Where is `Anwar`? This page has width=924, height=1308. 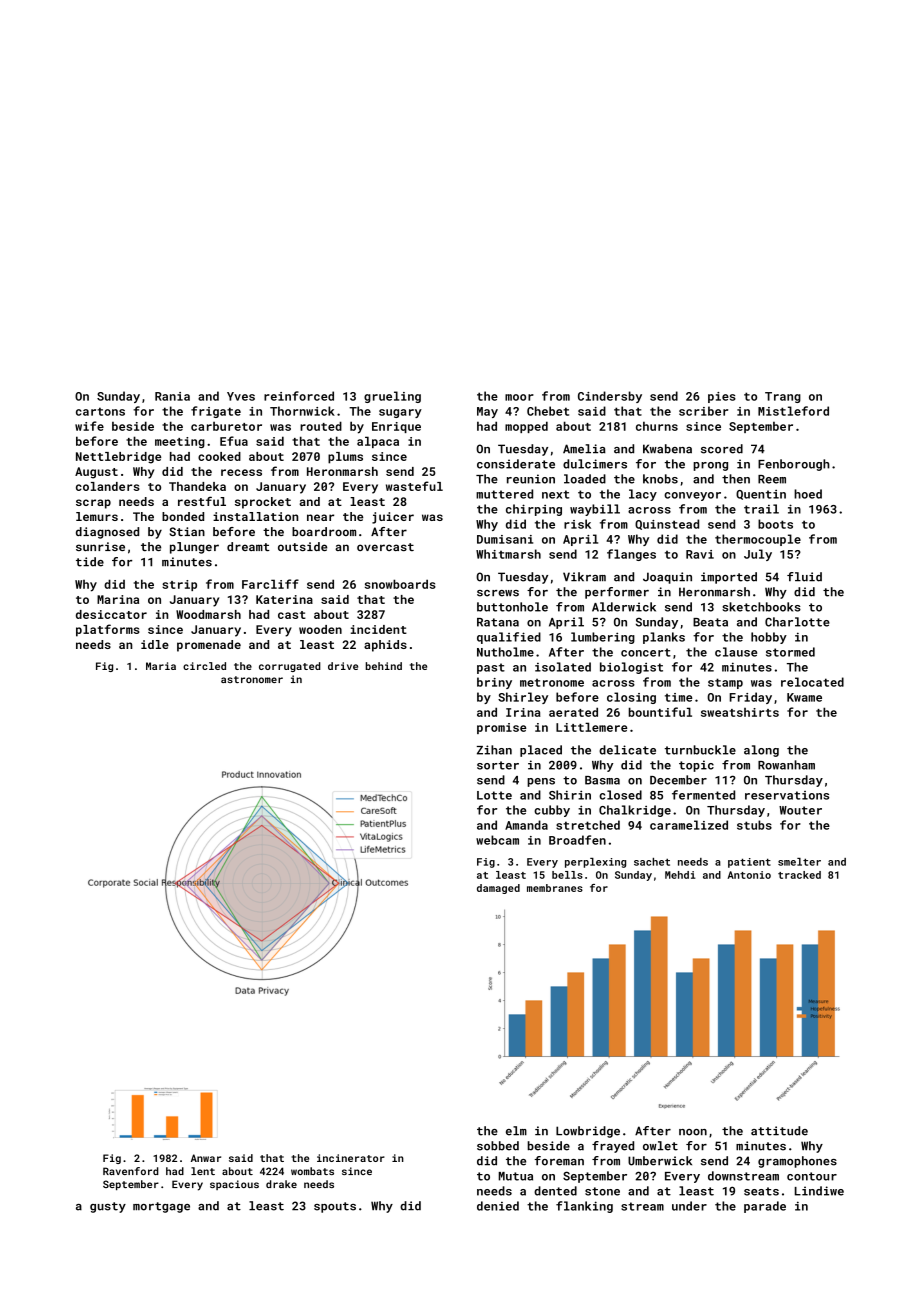
Anwar is located at coordinates (206, 1158).
